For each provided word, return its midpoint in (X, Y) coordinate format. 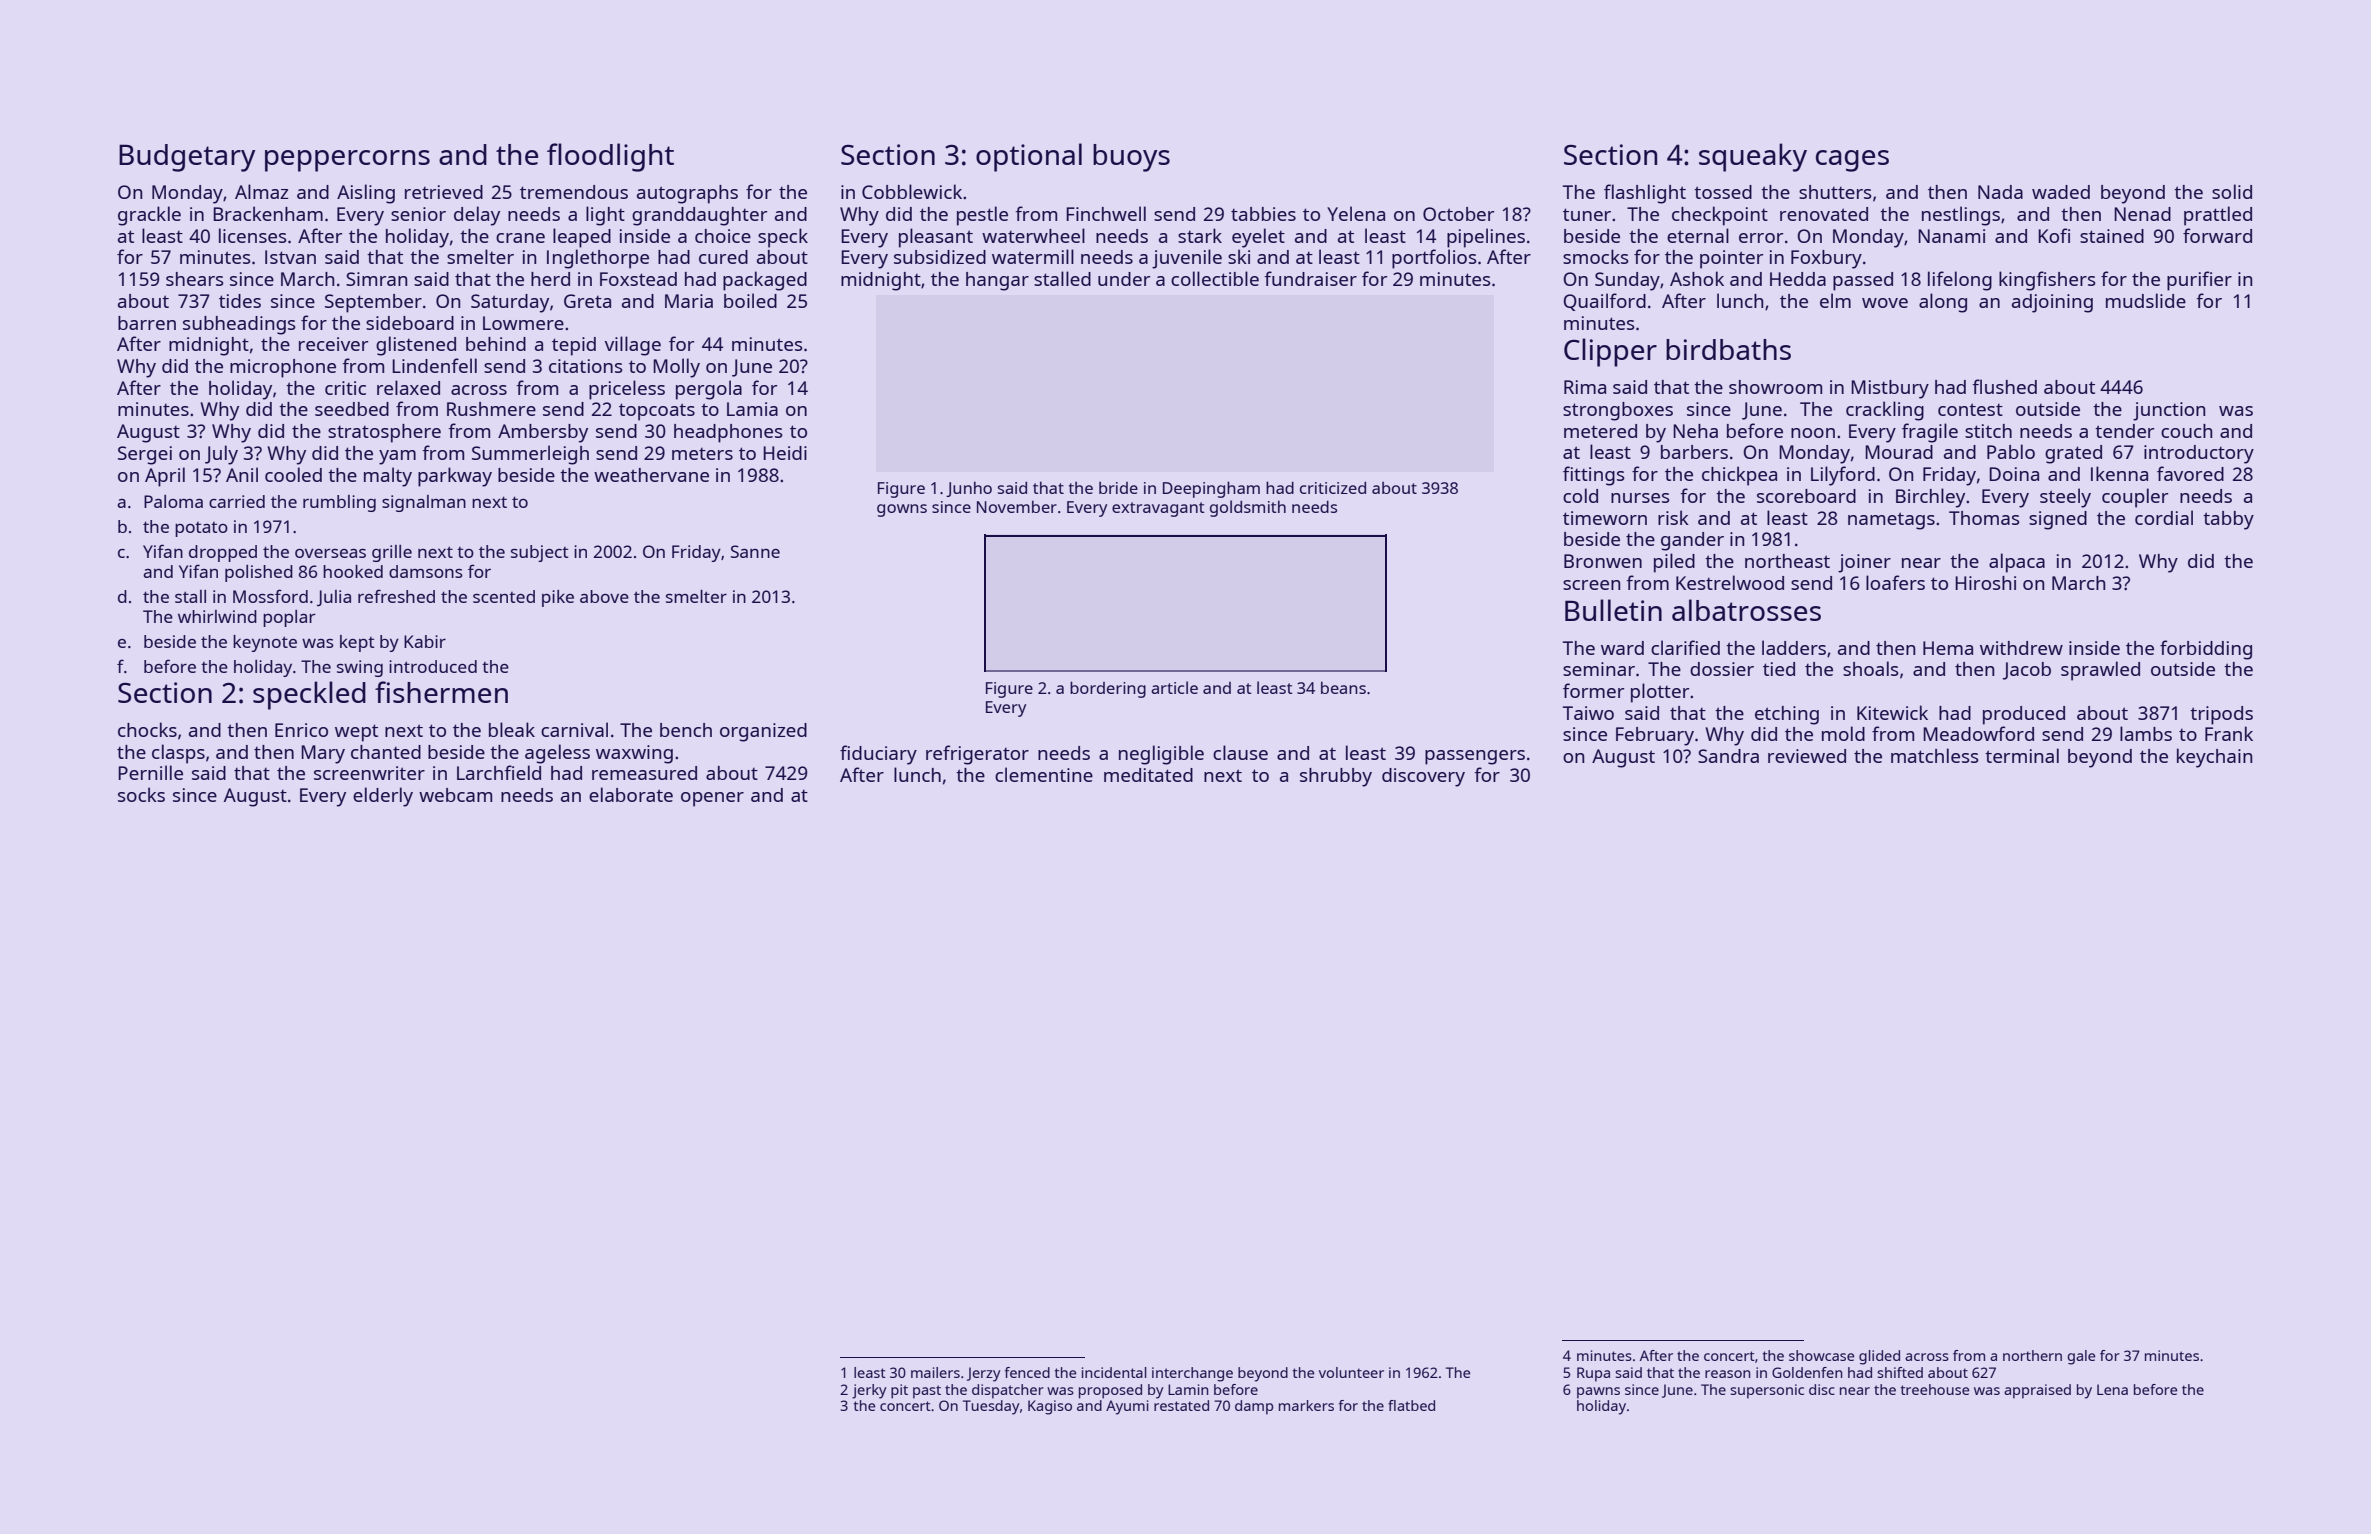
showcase (1821, 1355)
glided (1879, 1357)
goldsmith (1248, 508)
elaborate (631, 794)
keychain (2214, 758)
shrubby (1336, 777)
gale (2081, 1357)
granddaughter (699, 216)
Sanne (755, 551)
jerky (869, 1391)
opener (712, 799)
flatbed (1411, 1405)
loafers (1895, 582)
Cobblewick (912, 191)
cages (1852, 161)
